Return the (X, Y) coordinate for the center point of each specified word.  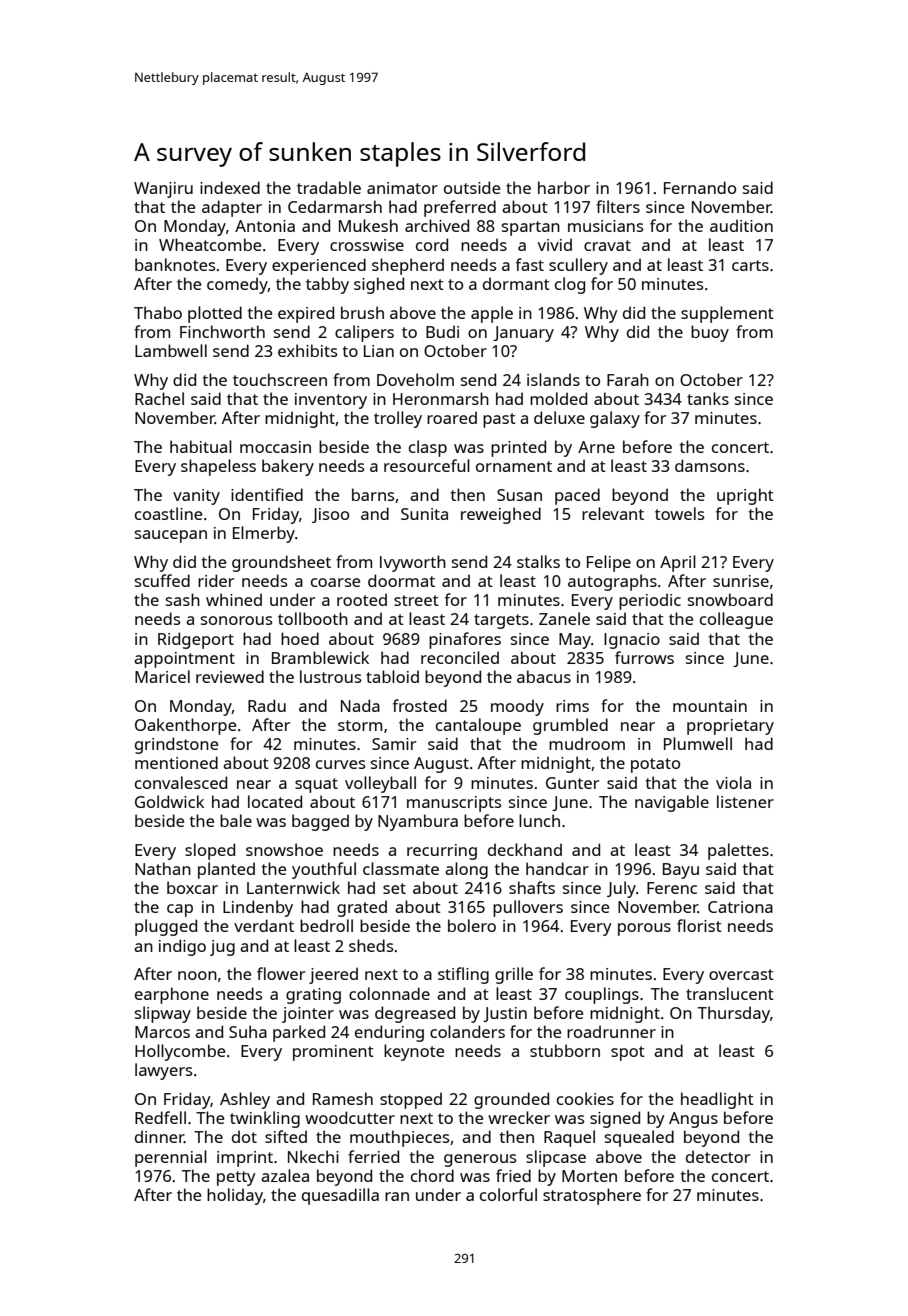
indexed (230, 187)
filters (618, 206)
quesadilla (340, 1196)
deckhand (525, 849)
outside (472, 187)
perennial (171, 1158)
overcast (741, 974)
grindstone (176, 745)
